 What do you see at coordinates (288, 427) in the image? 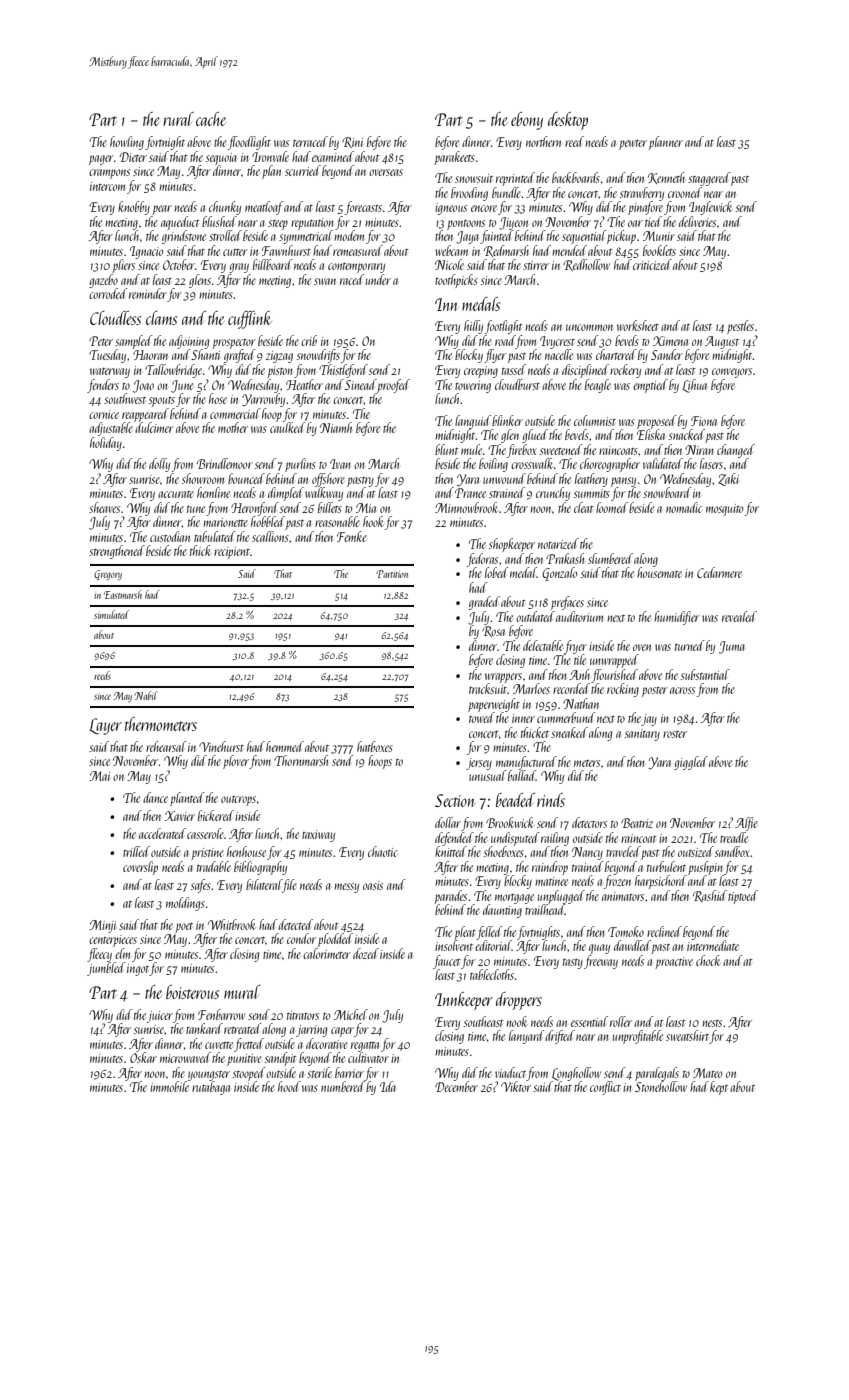
I see `caulked` at bounding box center [288, 427].
